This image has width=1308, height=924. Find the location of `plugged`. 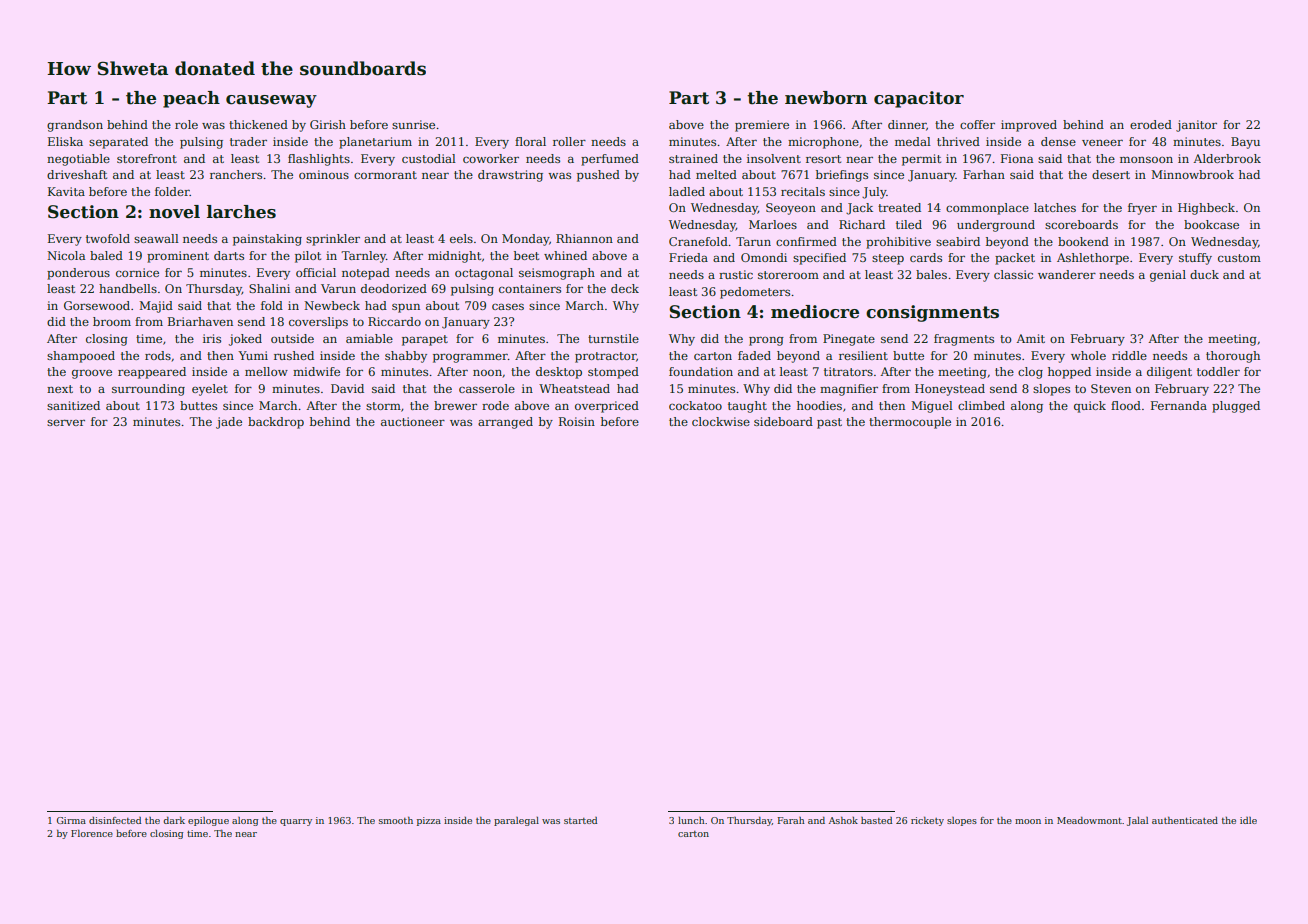

plugged is located at coordinates (1236, 407).
